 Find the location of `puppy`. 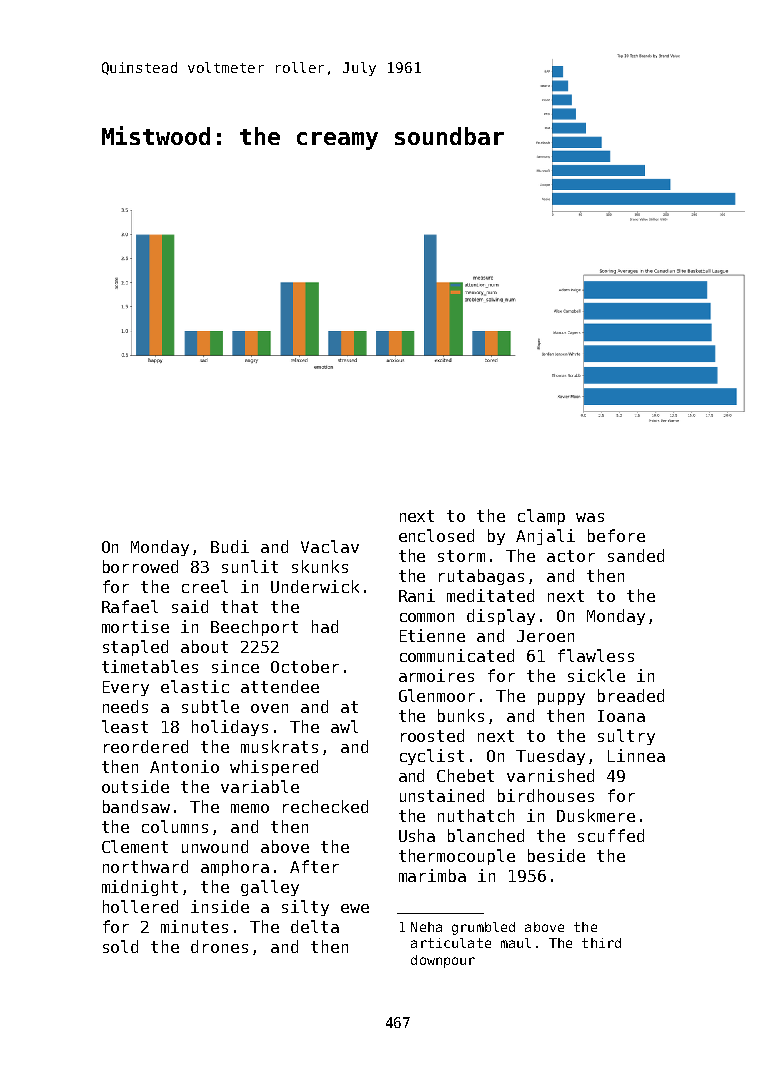

puppy is located at coordinates (561, 699).
